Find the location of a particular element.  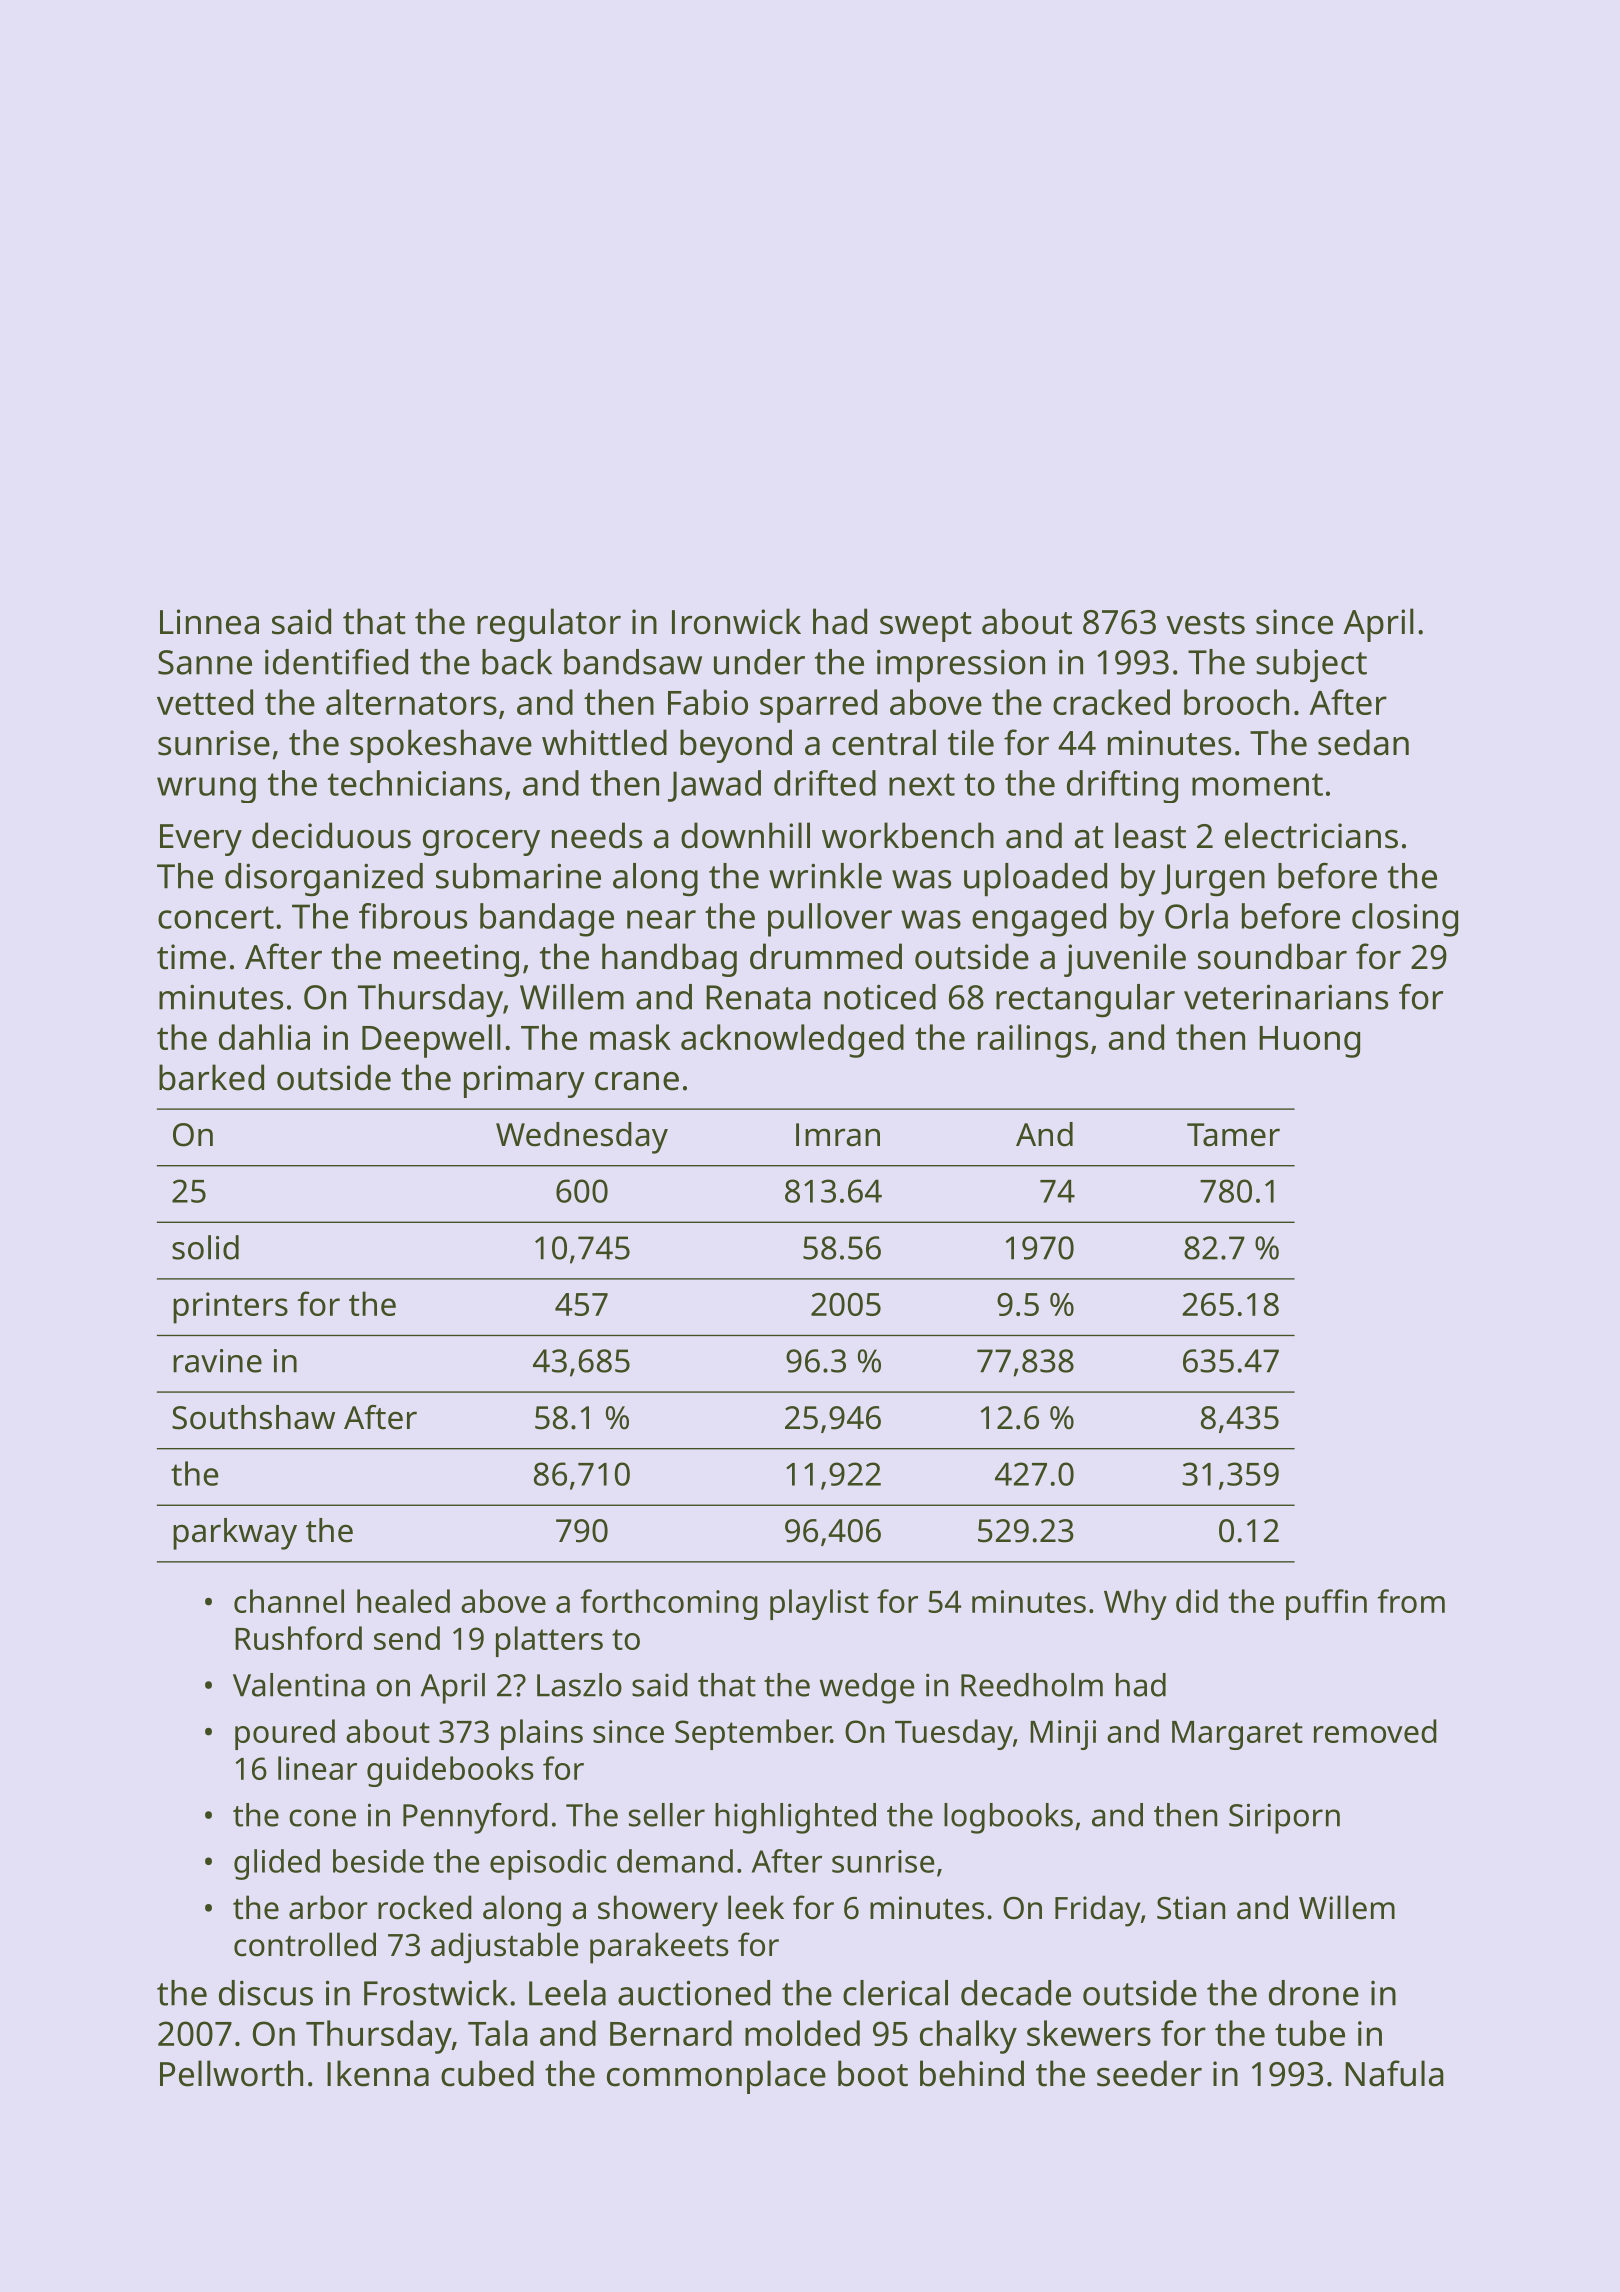

Tamer is located at coordinates (1233, 1135).
